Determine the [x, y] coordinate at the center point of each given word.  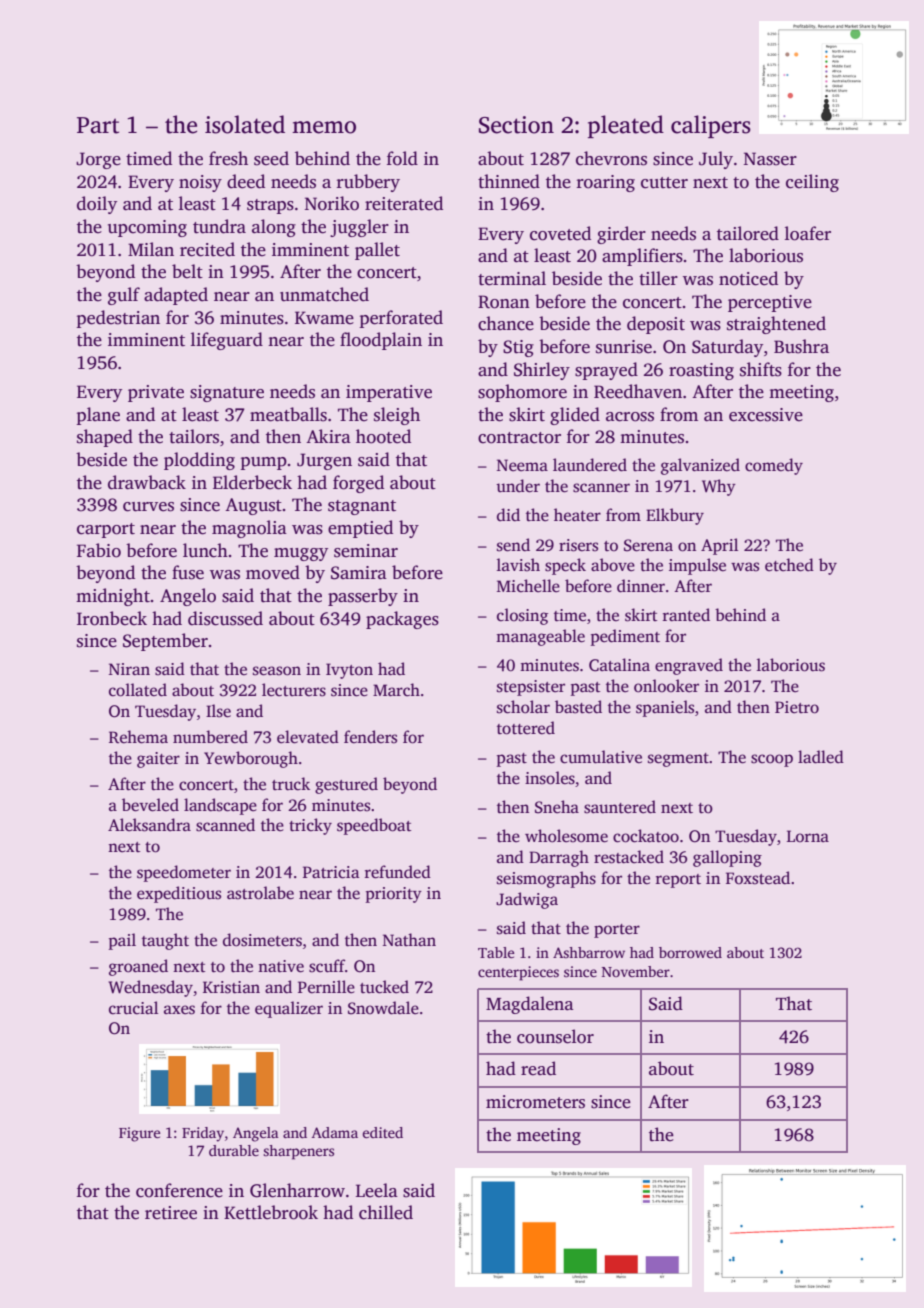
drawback [147, 482]
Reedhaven [638, 391]
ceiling [812, 183]
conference [179, 1190]
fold [402, 158]
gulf [124, 296]
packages [402, 620]
